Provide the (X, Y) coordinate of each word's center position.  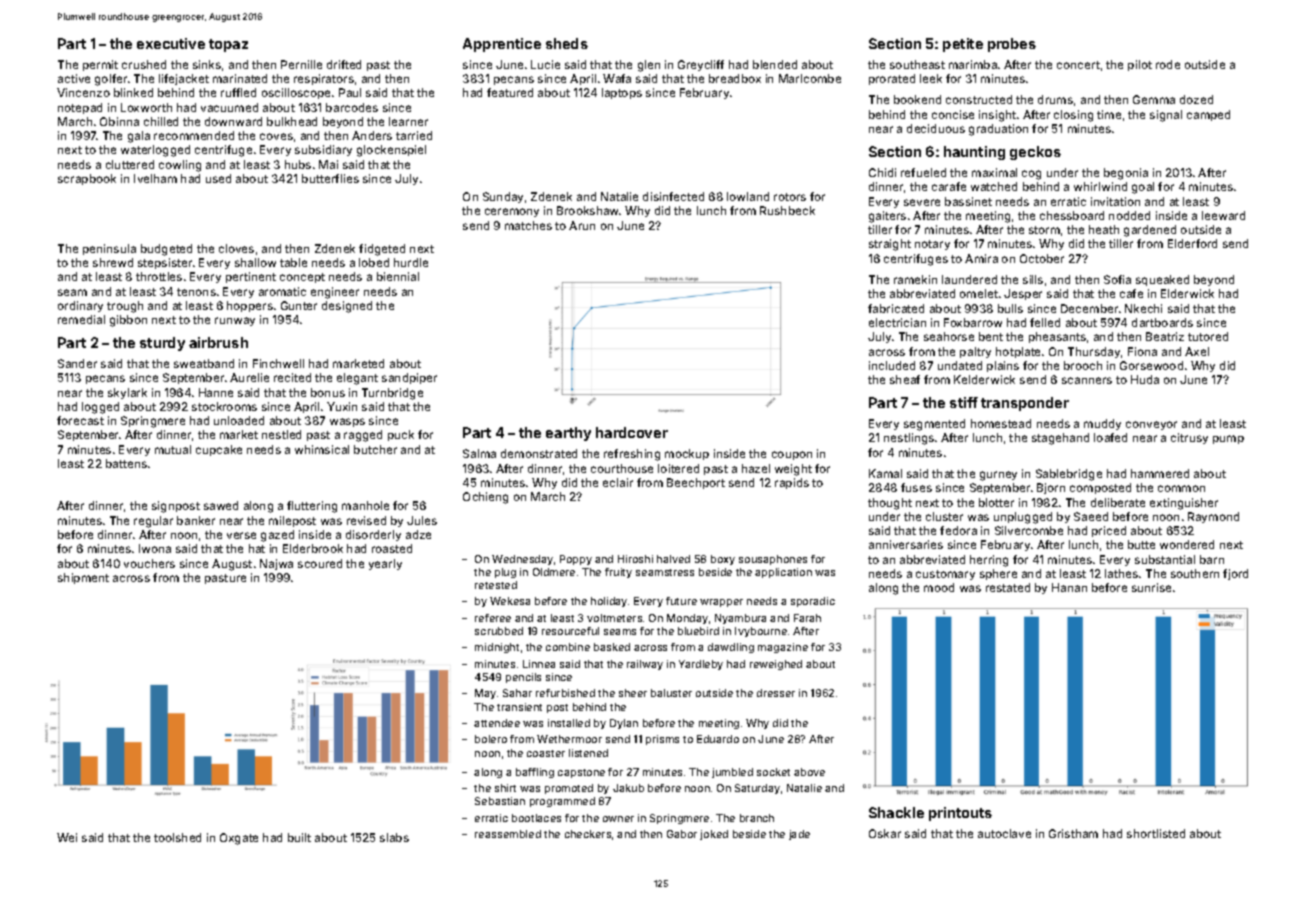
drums (1055, 99)
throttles (159, 276)
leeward (1223, 215)
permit (100, 65)
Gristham (1073, 833)
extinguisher (1184, 504)
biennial (398, 276)
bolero (491, 739)
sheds (567, 43)
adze (418, 534)
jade (799, 835)
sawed (221, 505)
